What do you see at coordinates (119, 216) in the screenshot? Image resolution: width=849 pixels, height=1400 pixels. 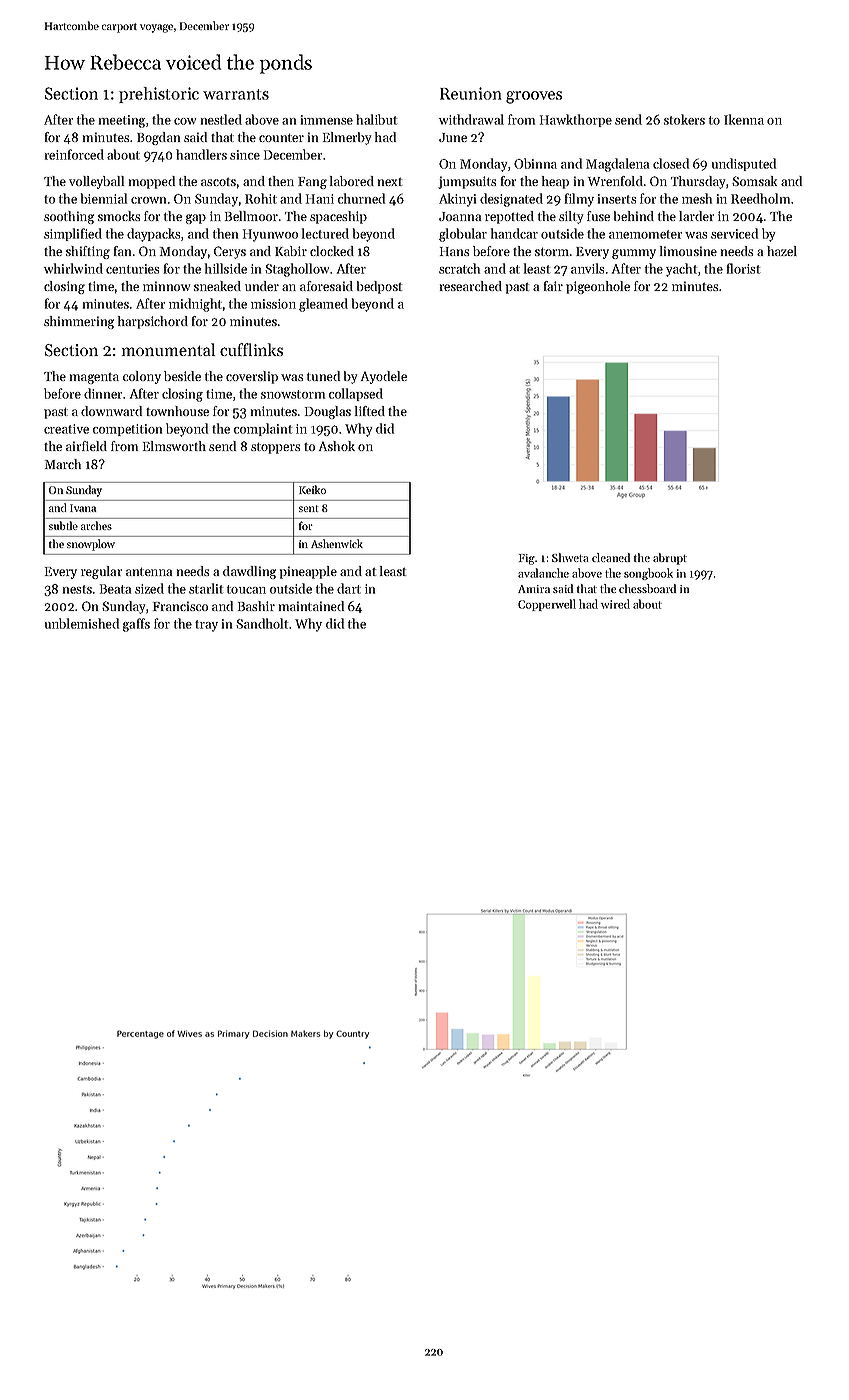 I see `smocks` at bounding box center [119, 216].
